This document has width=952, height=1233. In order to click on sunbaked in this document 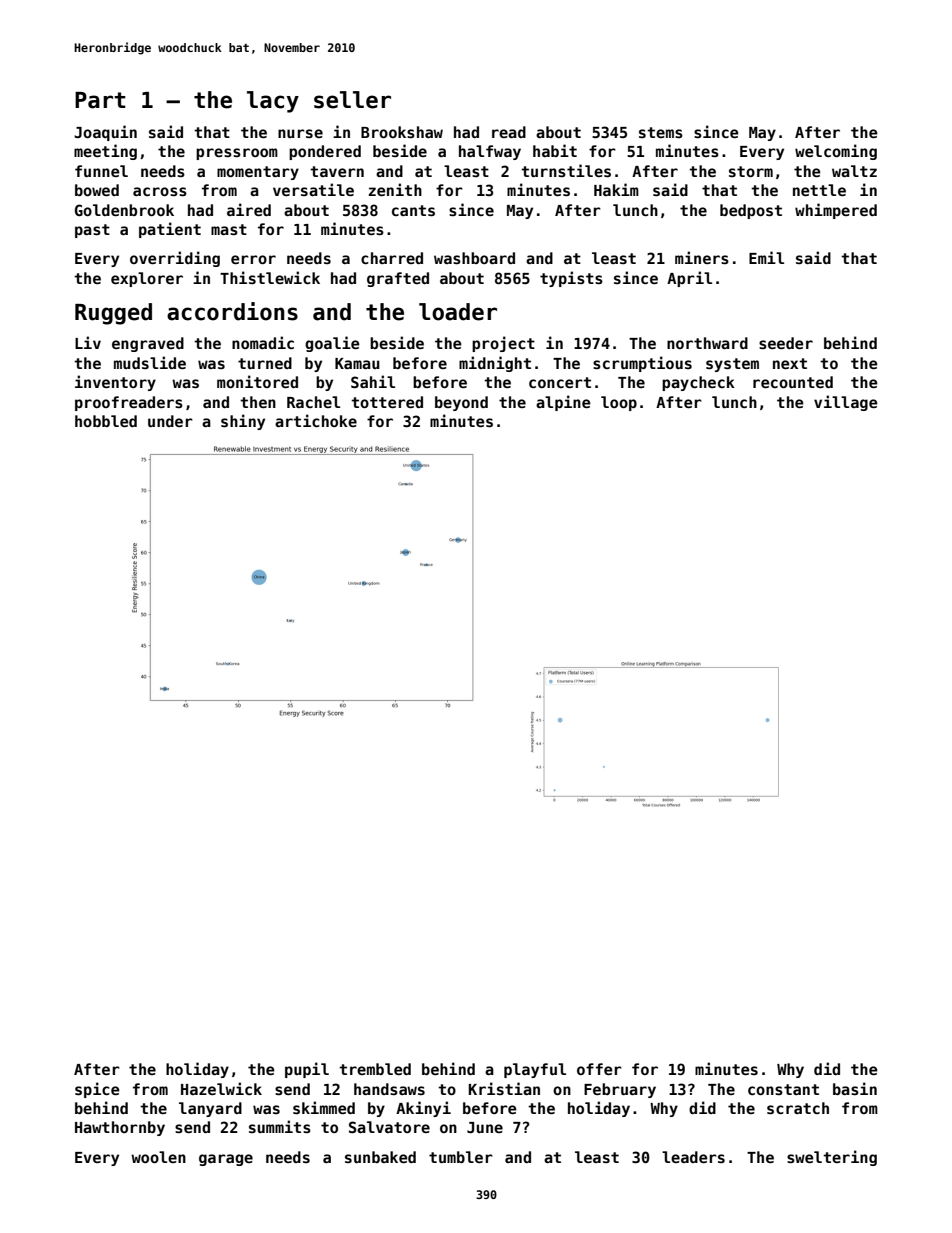, I will do `click(380, 1157)`.
